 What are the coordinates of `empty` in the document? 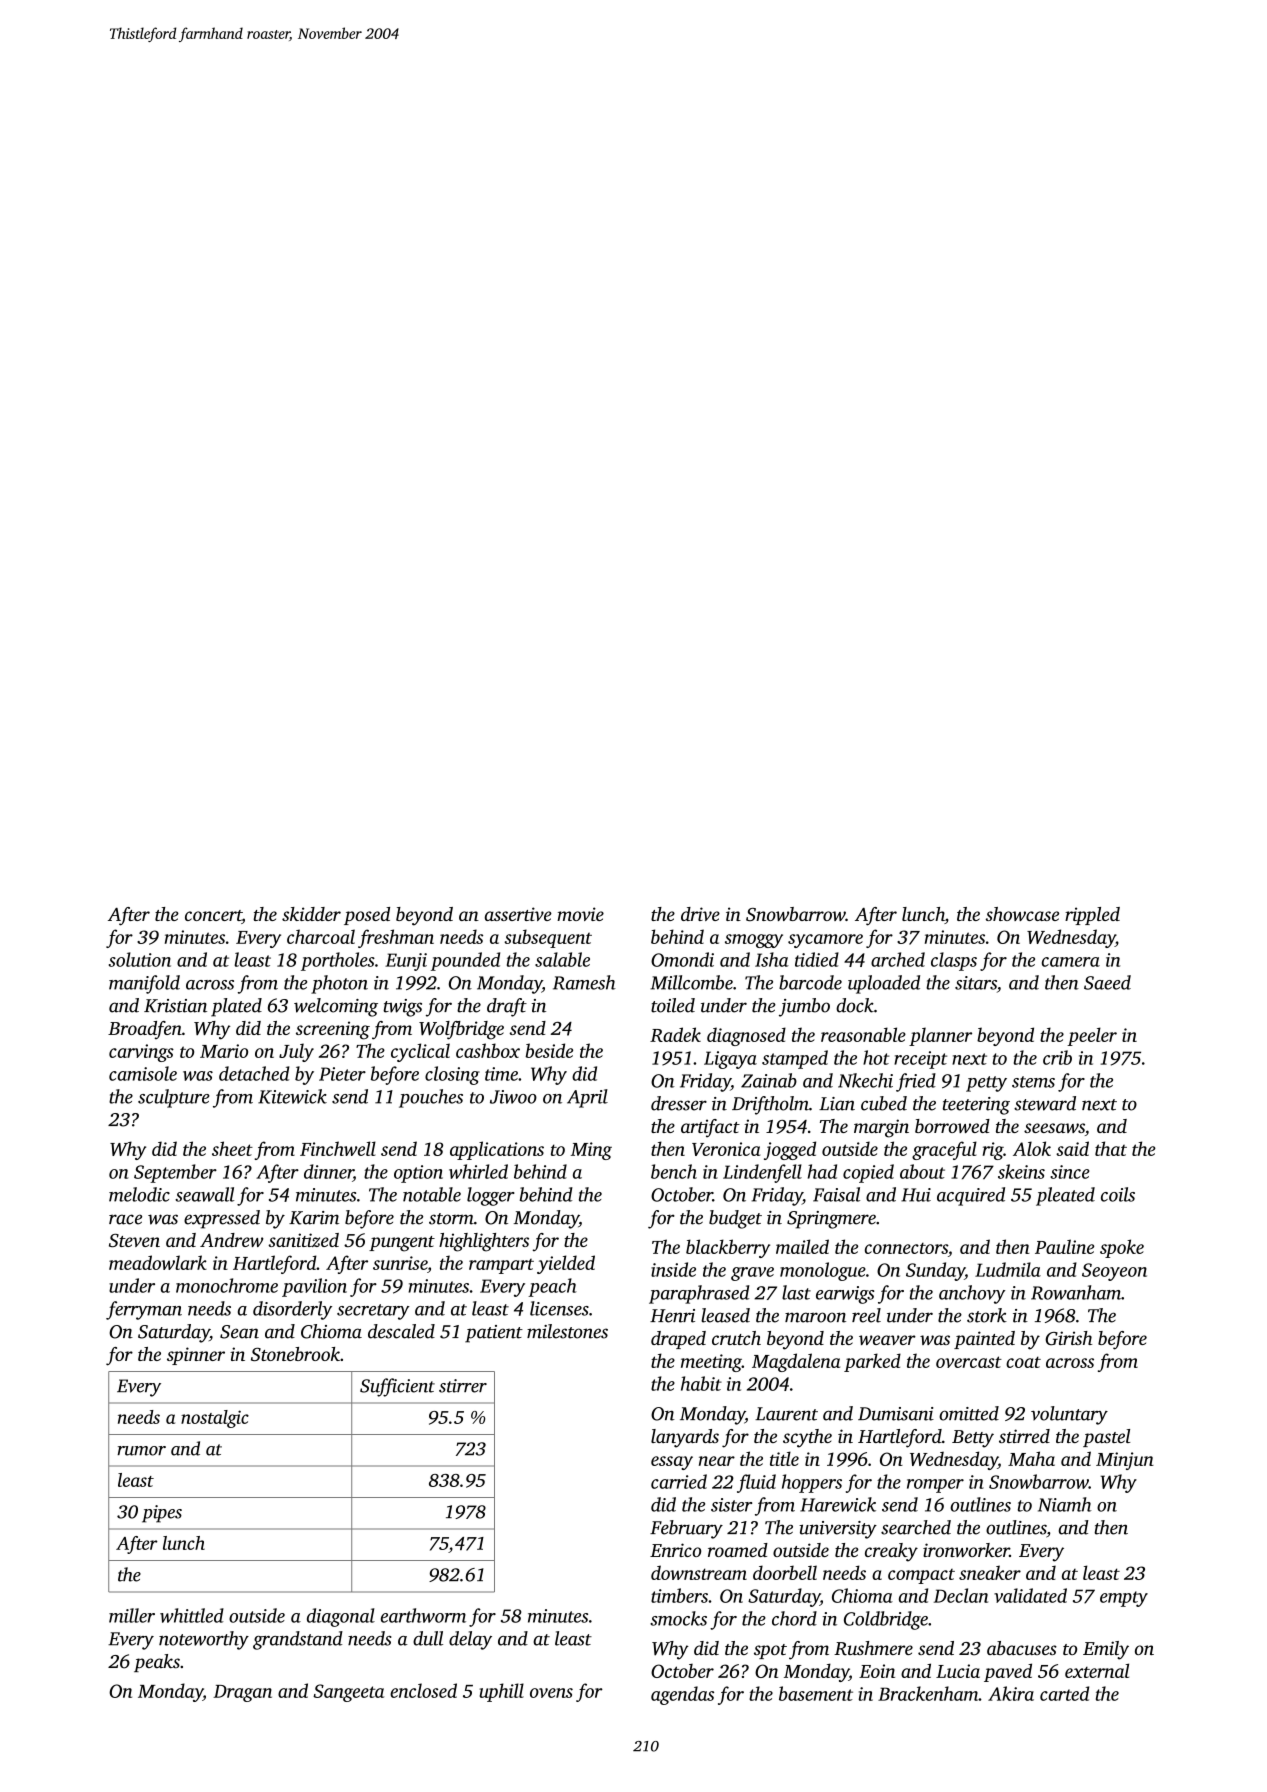 It's located at (1124, 1599).
